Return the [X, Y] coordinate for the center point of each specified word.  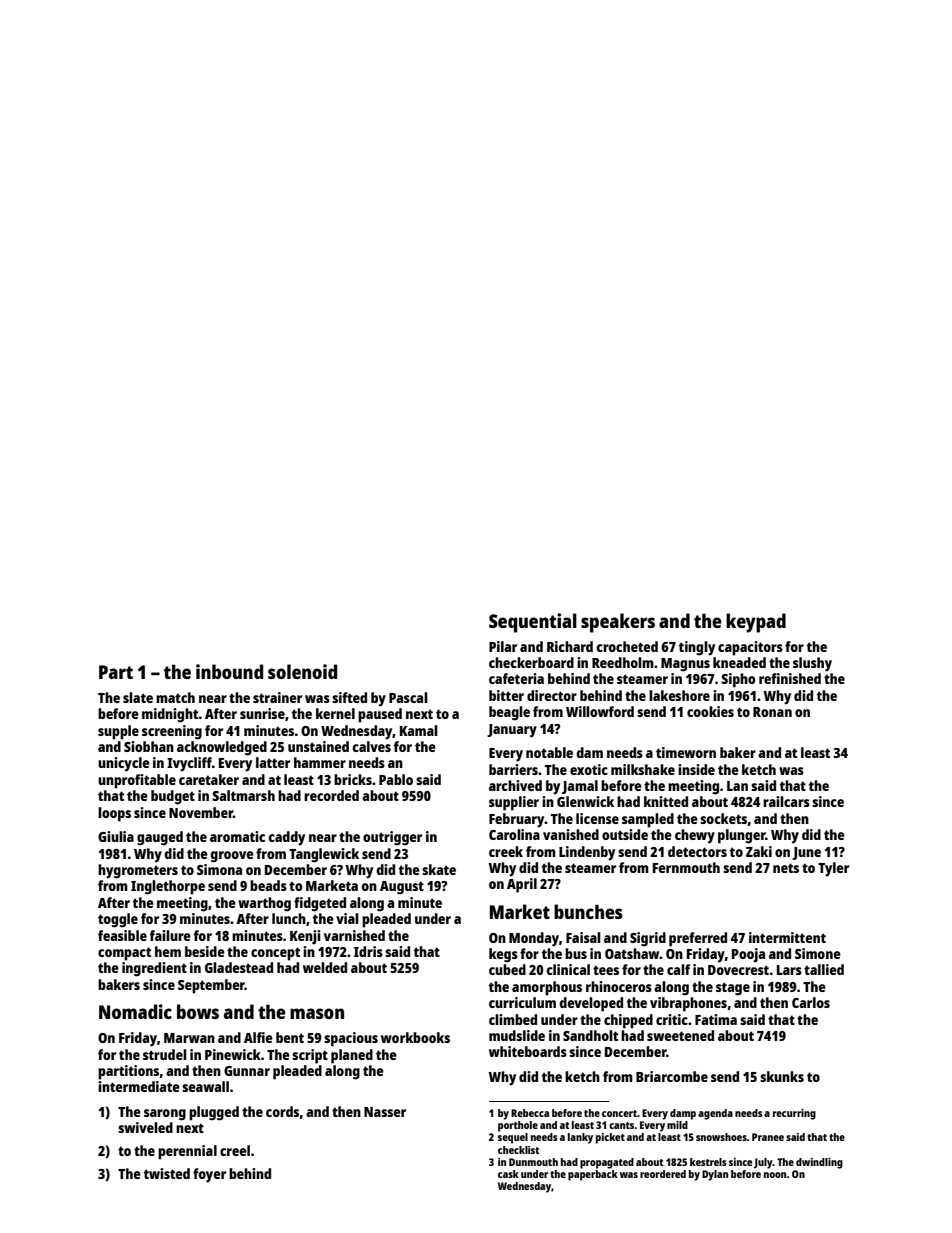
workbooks [415, 1037]
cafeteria [516, 678]
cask [508, 1174]
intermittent [787, 937]
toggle [118, 920]
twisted [167, 1173]
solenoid [302, 671]
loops [114, 814]
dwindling [819, 1163]
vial [347, 918]
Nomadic [135, 1011]
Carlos [811, 1002]
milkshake [643, 769]
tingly [697, 648]
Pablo [396, 779]
